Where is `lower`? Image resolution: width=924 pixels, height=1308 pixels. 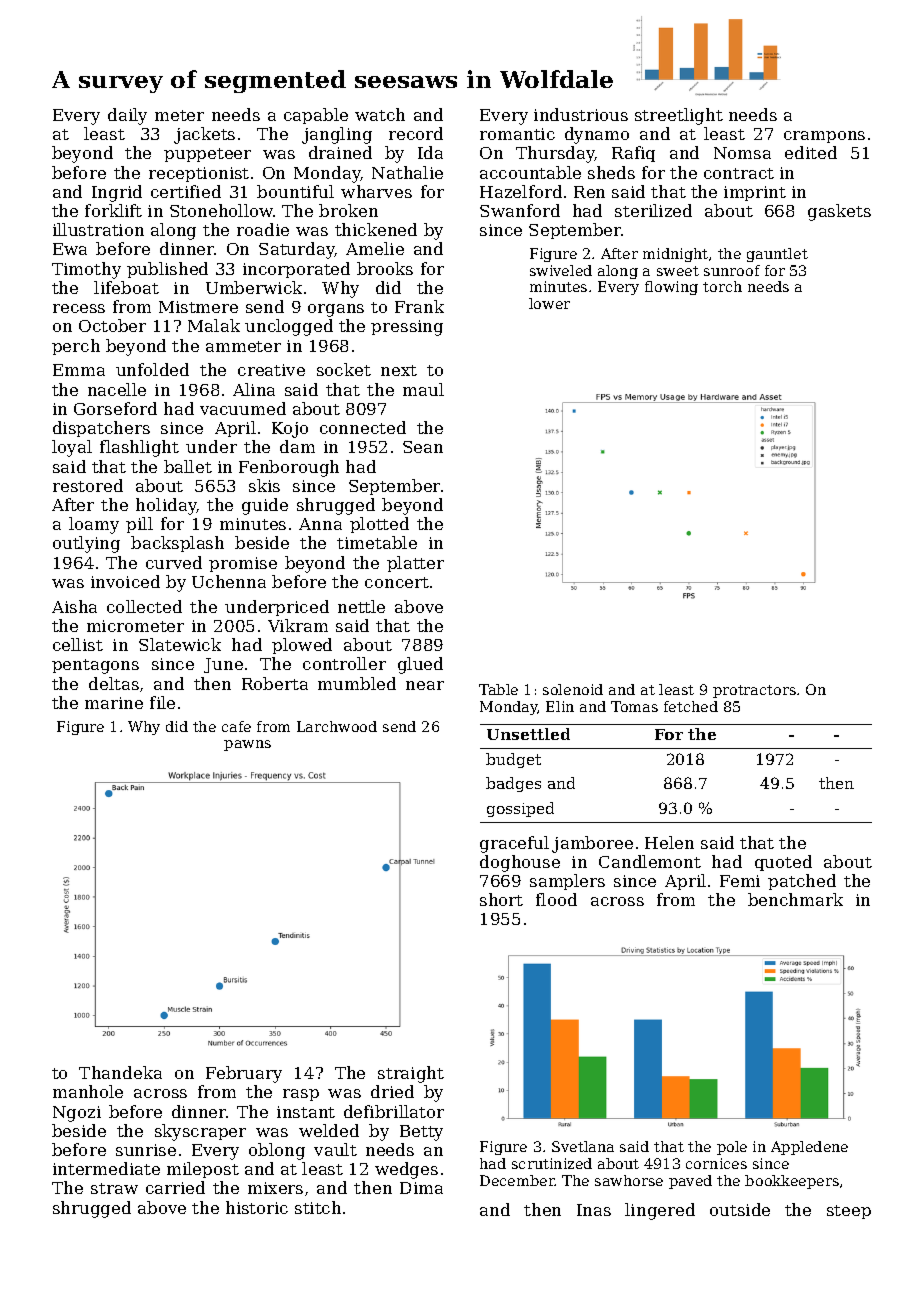 lower is located at coordinates (549, 303).
